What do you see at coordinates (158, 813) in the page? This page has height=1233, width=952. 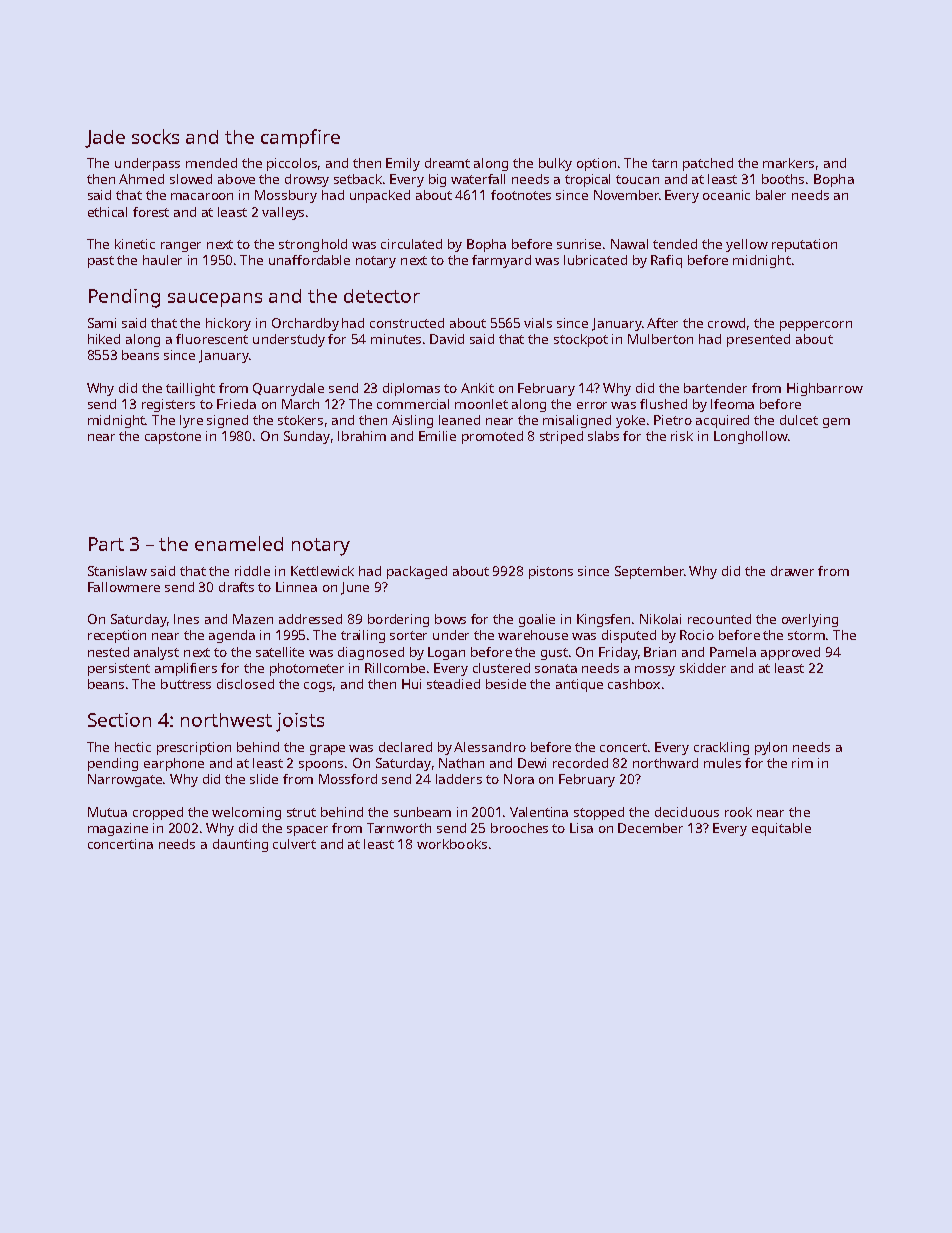 I see `cropped` at bounding box center [158, 813].
